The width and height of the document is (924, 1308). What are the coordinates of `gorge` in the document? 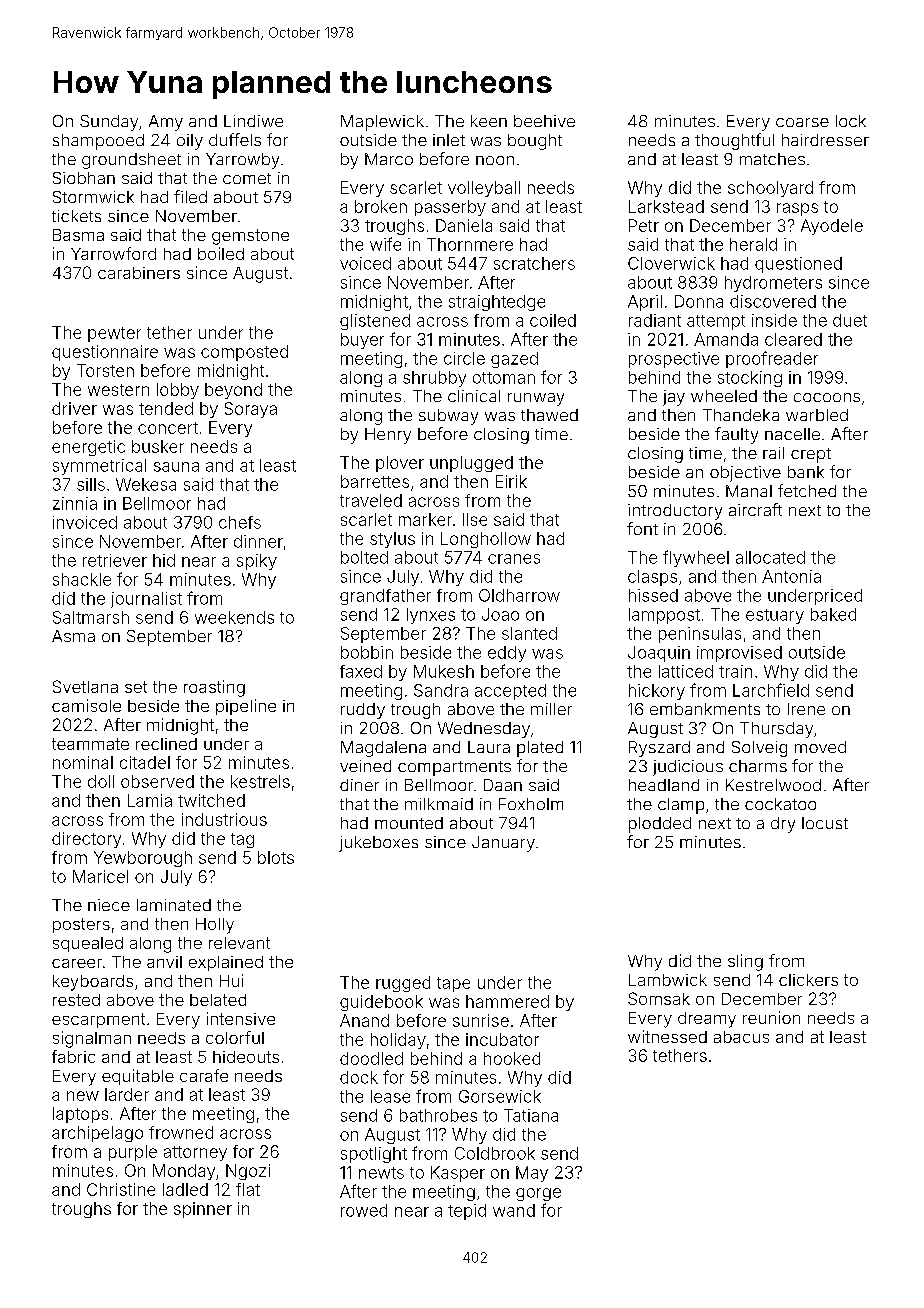 It's located at (538, 1194).
